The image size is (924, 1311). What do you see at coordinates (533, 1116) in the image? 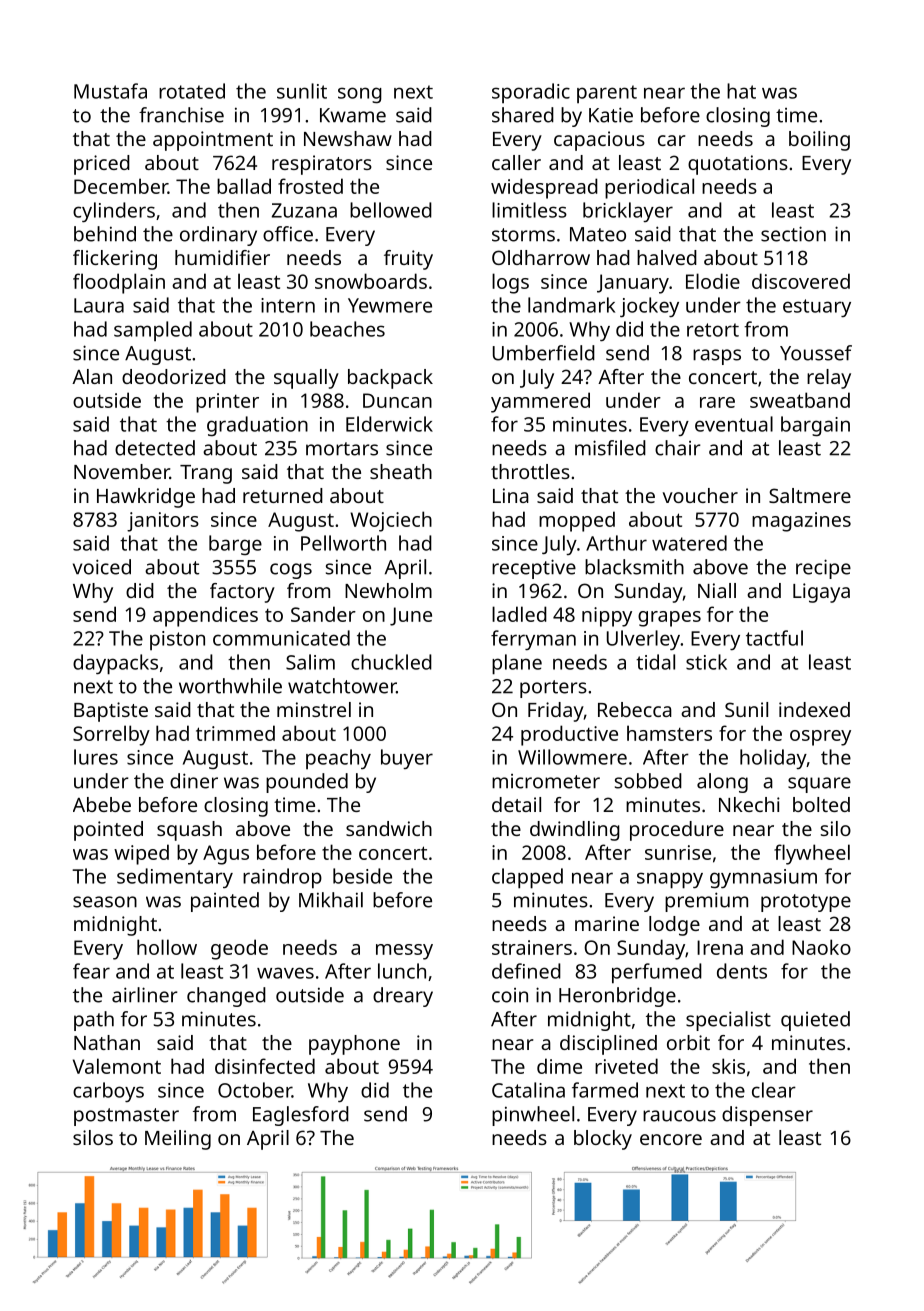
I see `pinwheel` at bounding box center [533, 1116].
